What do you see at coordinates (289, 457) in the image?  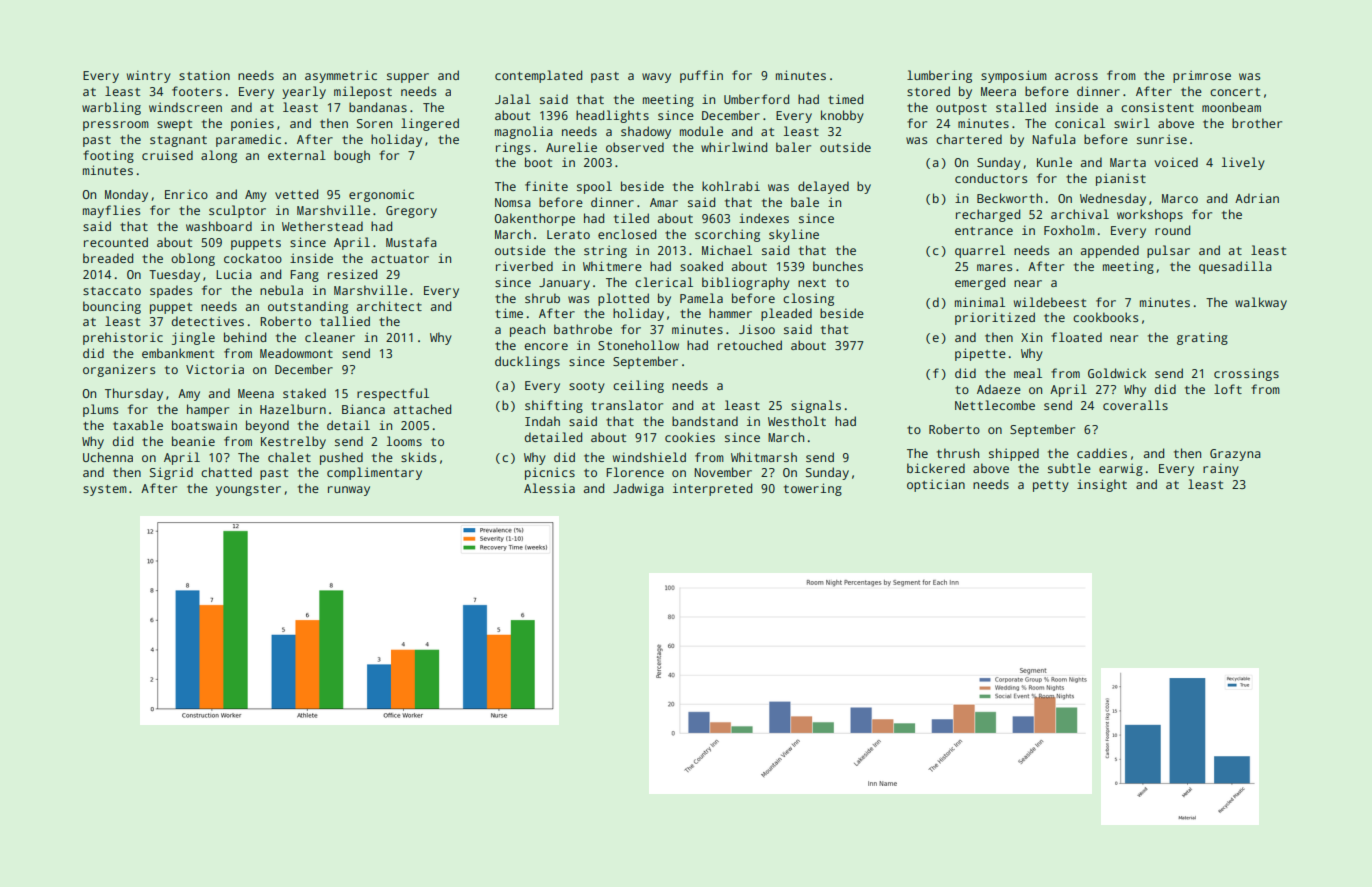 I see `chalet` at bounding box center [289, 457].
